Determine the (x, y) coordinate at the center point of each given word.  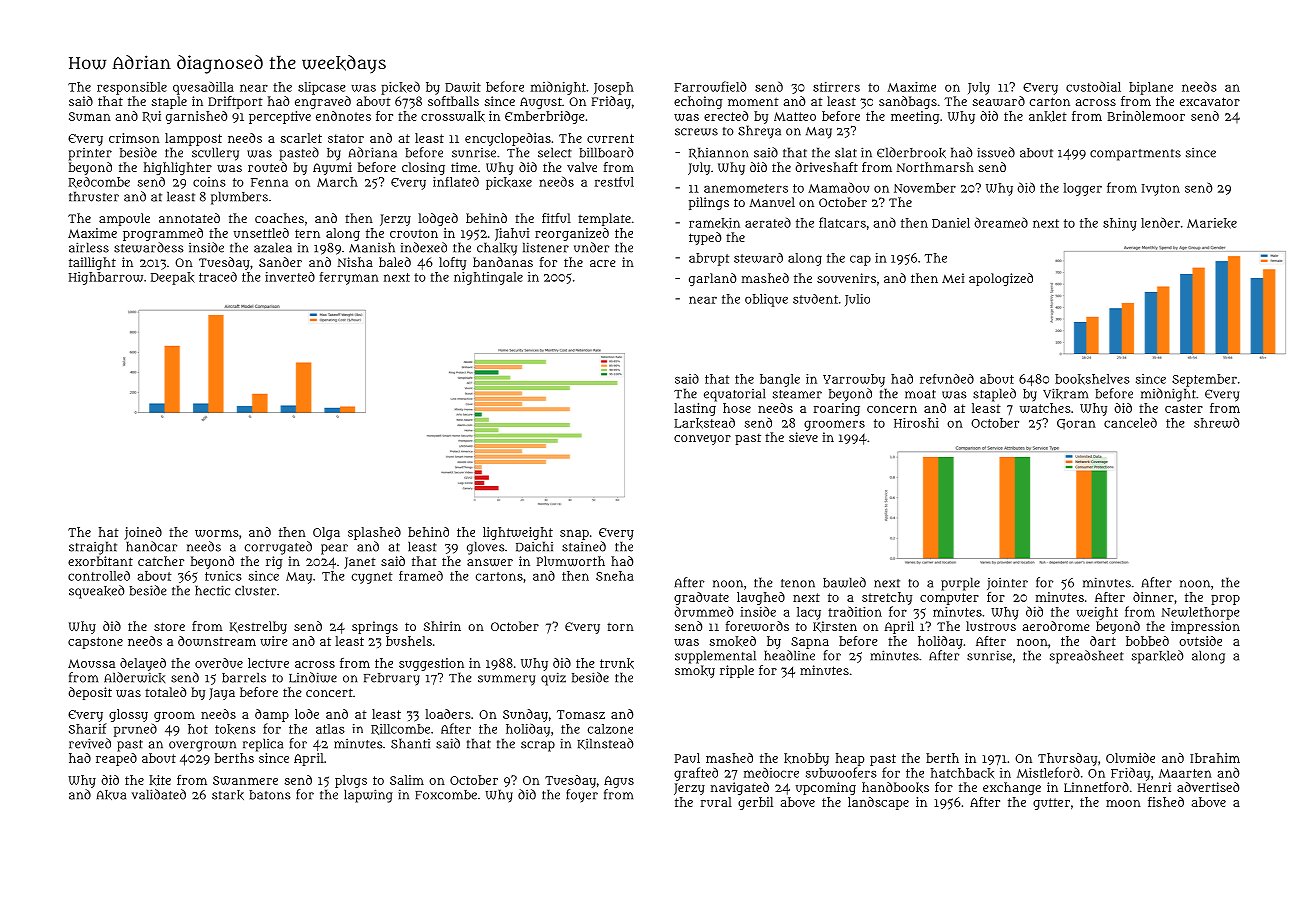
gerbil (755, 803)
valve (582, 167)
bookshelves (1092, 379)
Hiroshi (916, 423)
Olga (326, 533)
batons (270, 795)
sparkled (1158, 657)
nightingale (488, 278)
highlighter (178, 168)
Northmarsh (935, 167)
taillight (92, 263)
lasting (695, 409)
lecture (268, 663)
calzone (610, 729)
